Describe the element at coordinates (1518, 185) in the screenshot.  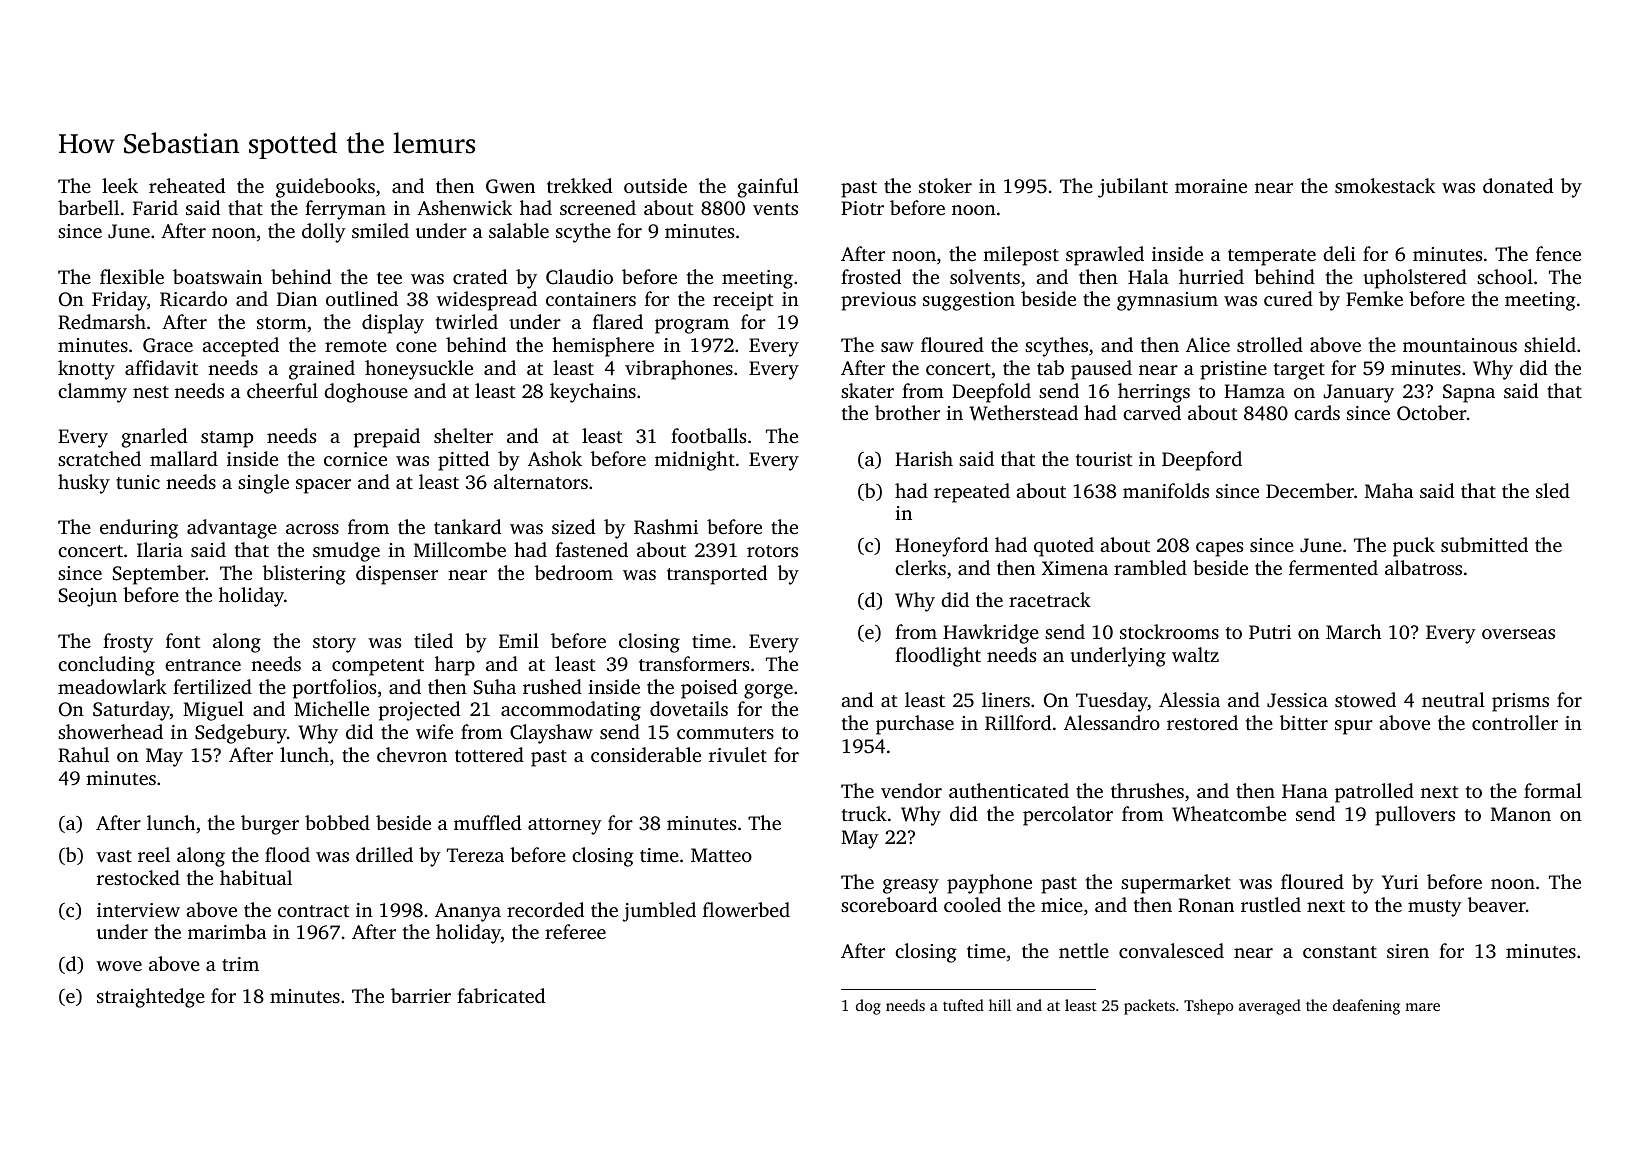
I see `donated` at that location.
